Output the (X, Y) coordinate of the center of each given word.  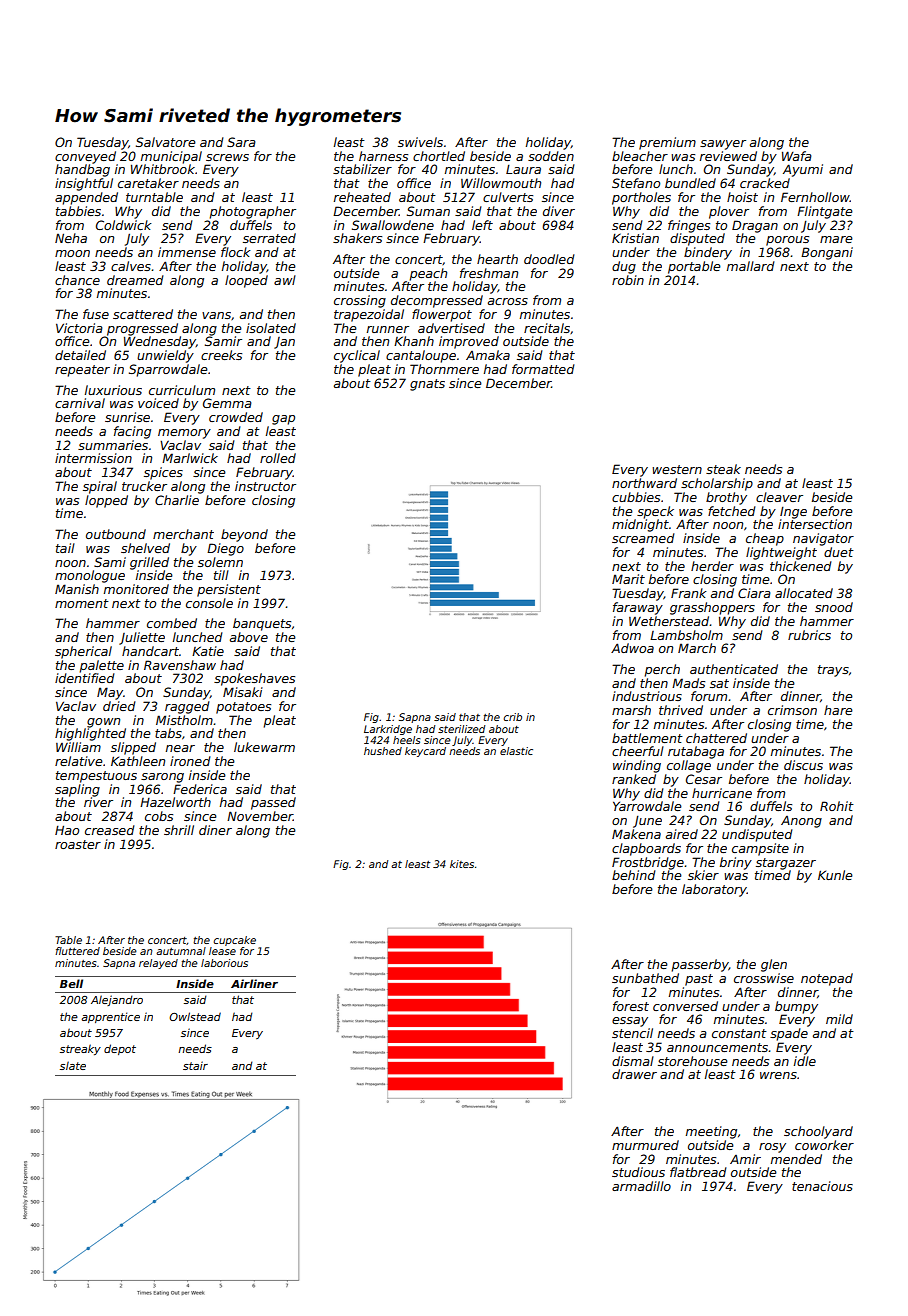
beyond (244, 535)
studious (638, 1172)
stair (195, 1065)
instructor (265, 486)
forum (709, 696)
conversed (685, 1006)
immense (187, 252)
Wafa (797, 156)
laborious (224, 963)
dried (119, 706)
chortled (439, 156)
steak (723, 469)
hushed (383, 751)
